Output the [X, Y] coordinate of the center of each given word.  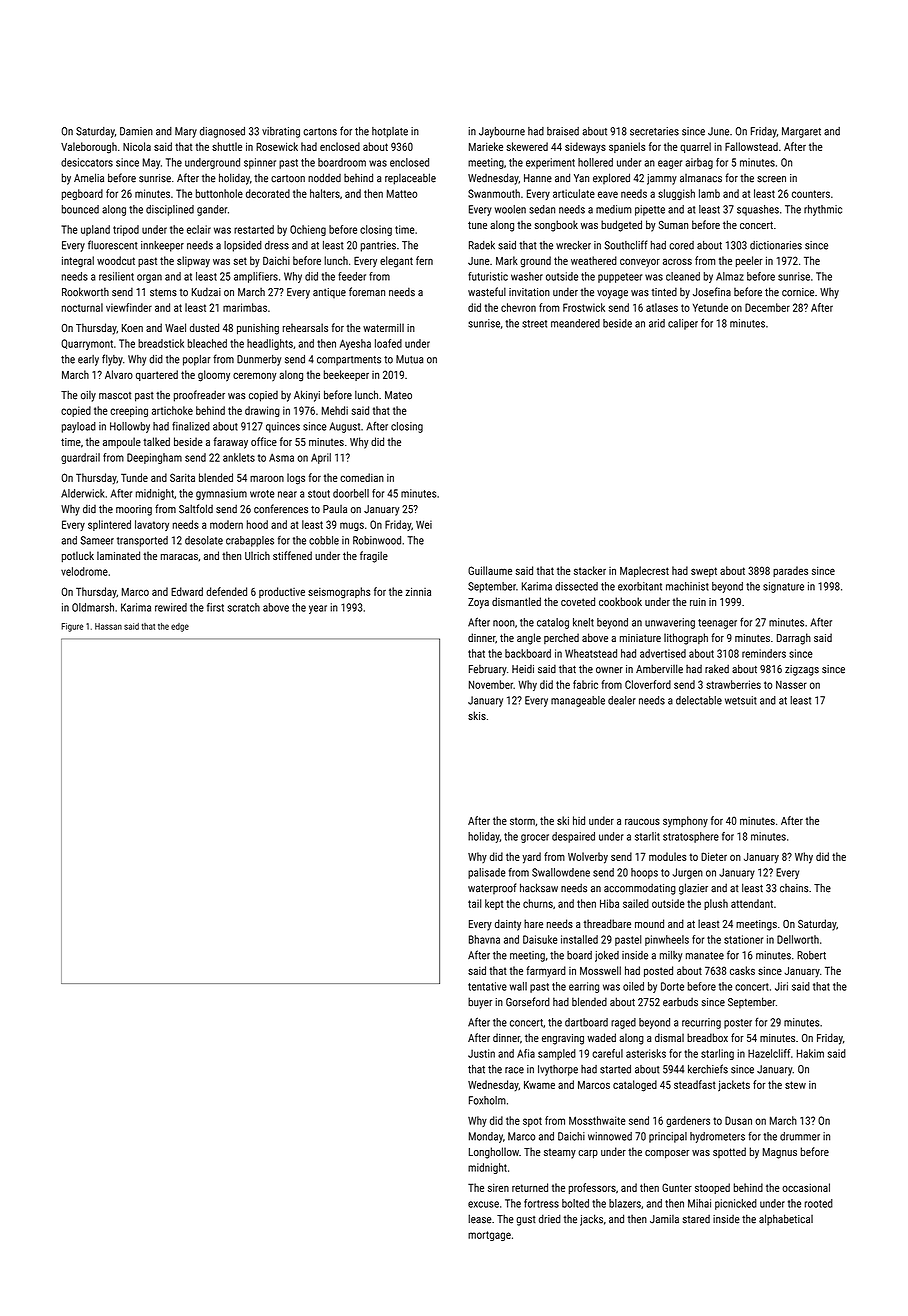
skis [477, 715]
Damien [136, 131]
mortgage [489, 1236]
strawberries [733, 684]
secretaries [654, 131]
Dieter [714, 856]
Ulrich [257, 555]
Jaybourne [502, 132]
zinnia [418, 592]
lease [480, 1219]
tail [474, 903]
